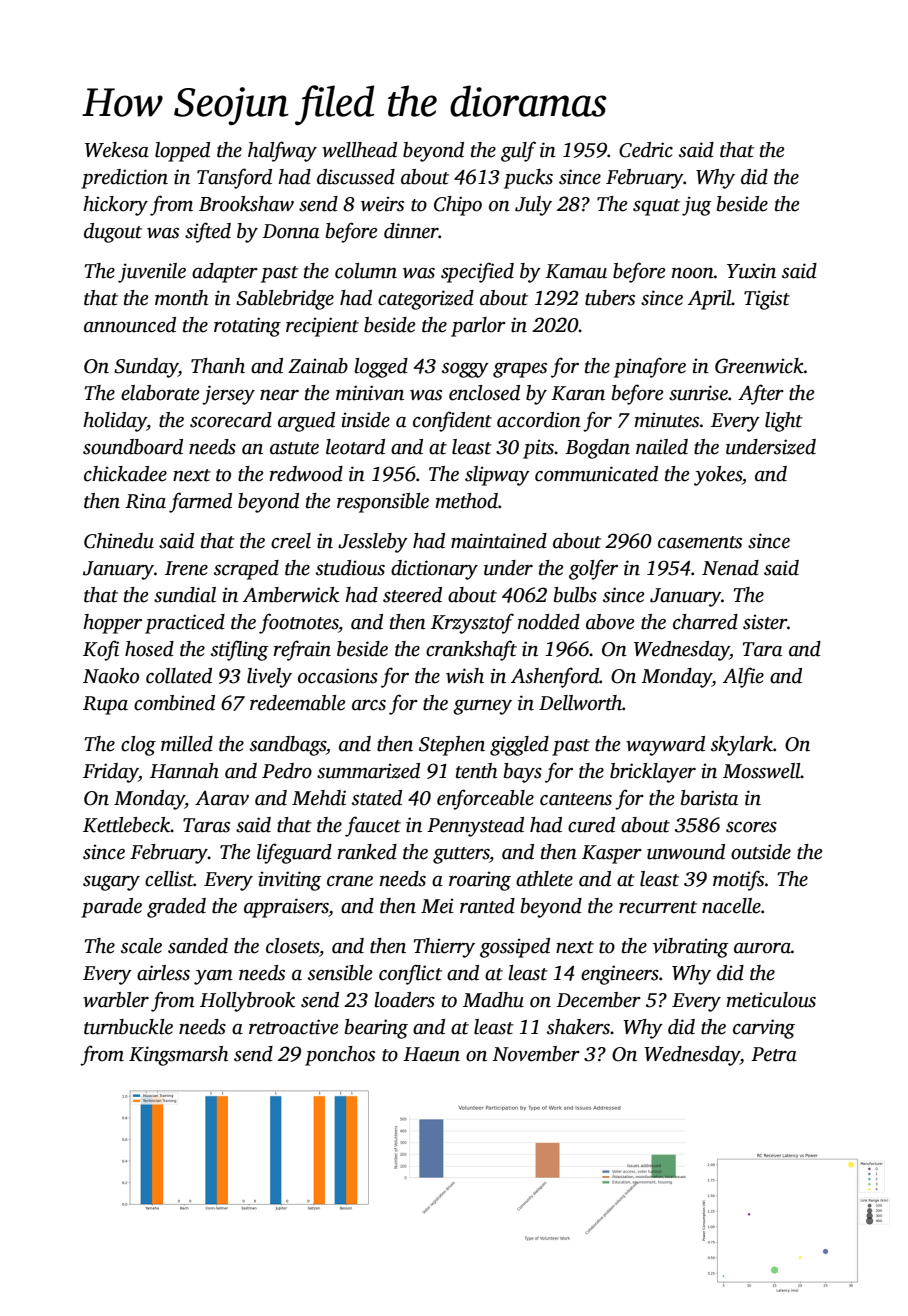  I want to click on Thierry, so click(444, 948).
